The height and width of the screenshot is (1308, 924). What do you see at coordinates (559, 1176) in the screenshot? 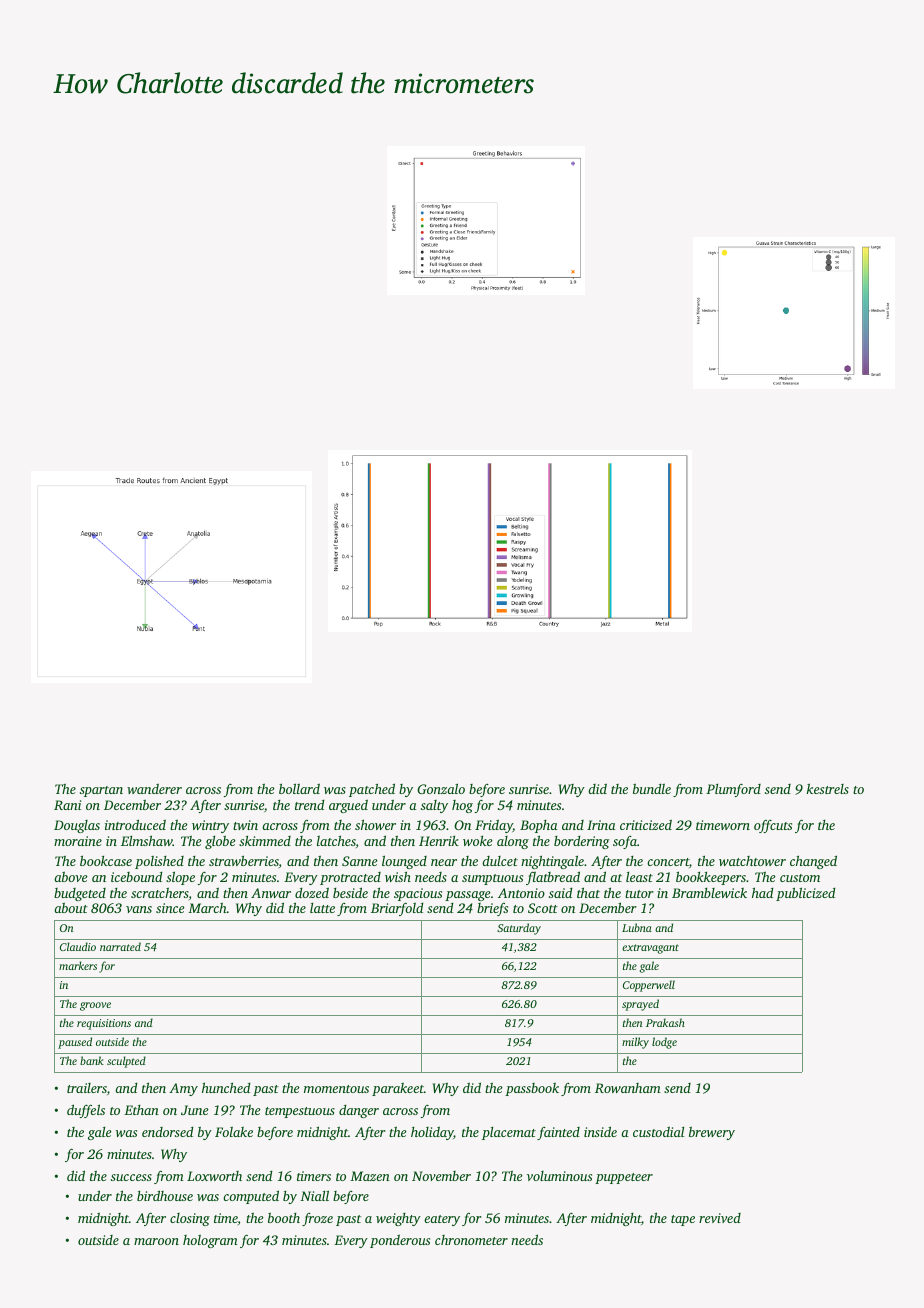
I see `voluminous` at bounding box center [559, 1176].
